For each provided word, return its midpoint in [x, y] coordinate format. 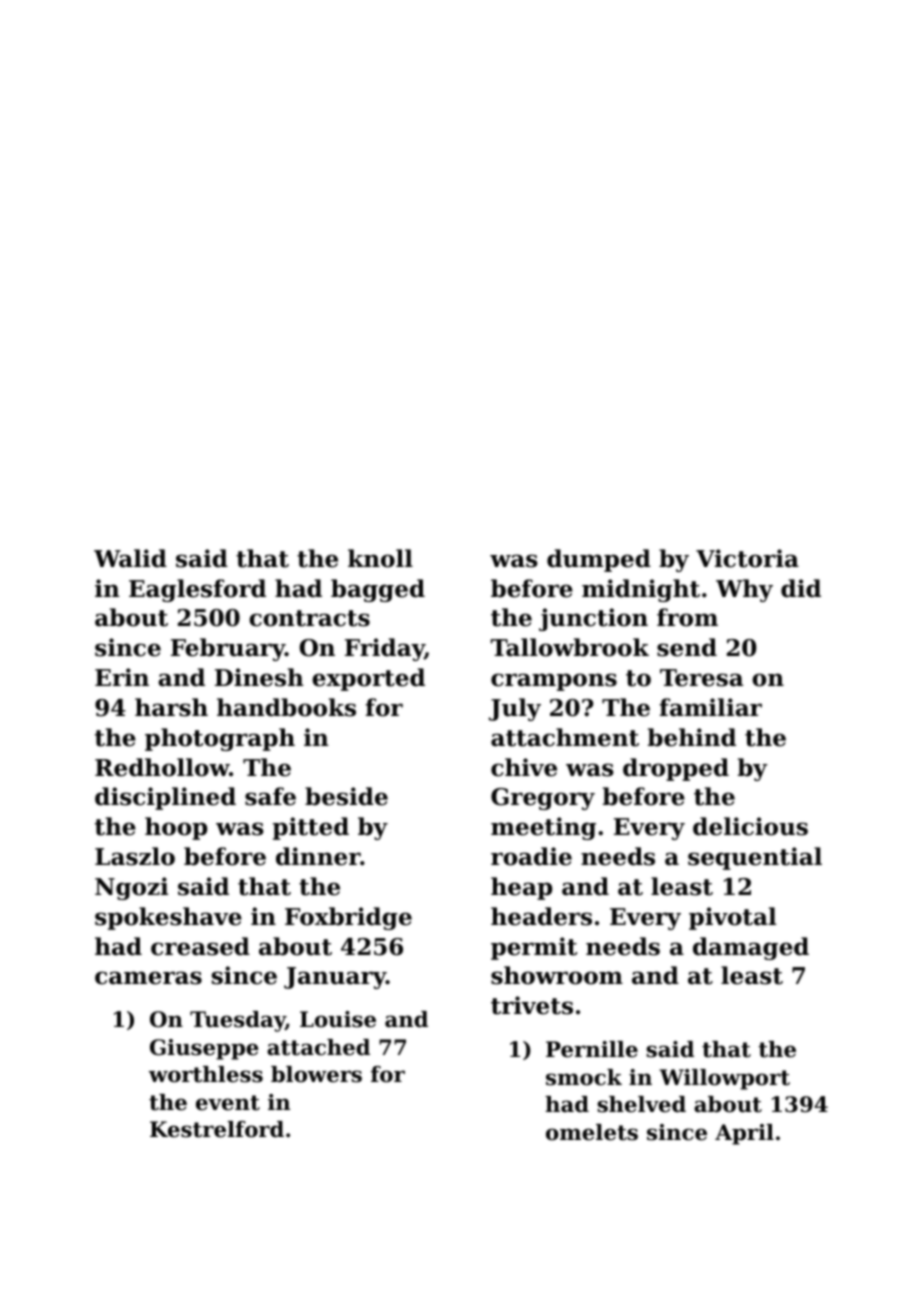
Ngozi [131, 888]
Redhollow [162, 767]
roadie [531, 856]
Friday [385, 649]
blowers [316, 1074]
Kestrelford [217, 1129]
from [687, 617]
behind [692, 737]
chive [524, 767]
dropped [676, 769]
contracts [309, 618]
